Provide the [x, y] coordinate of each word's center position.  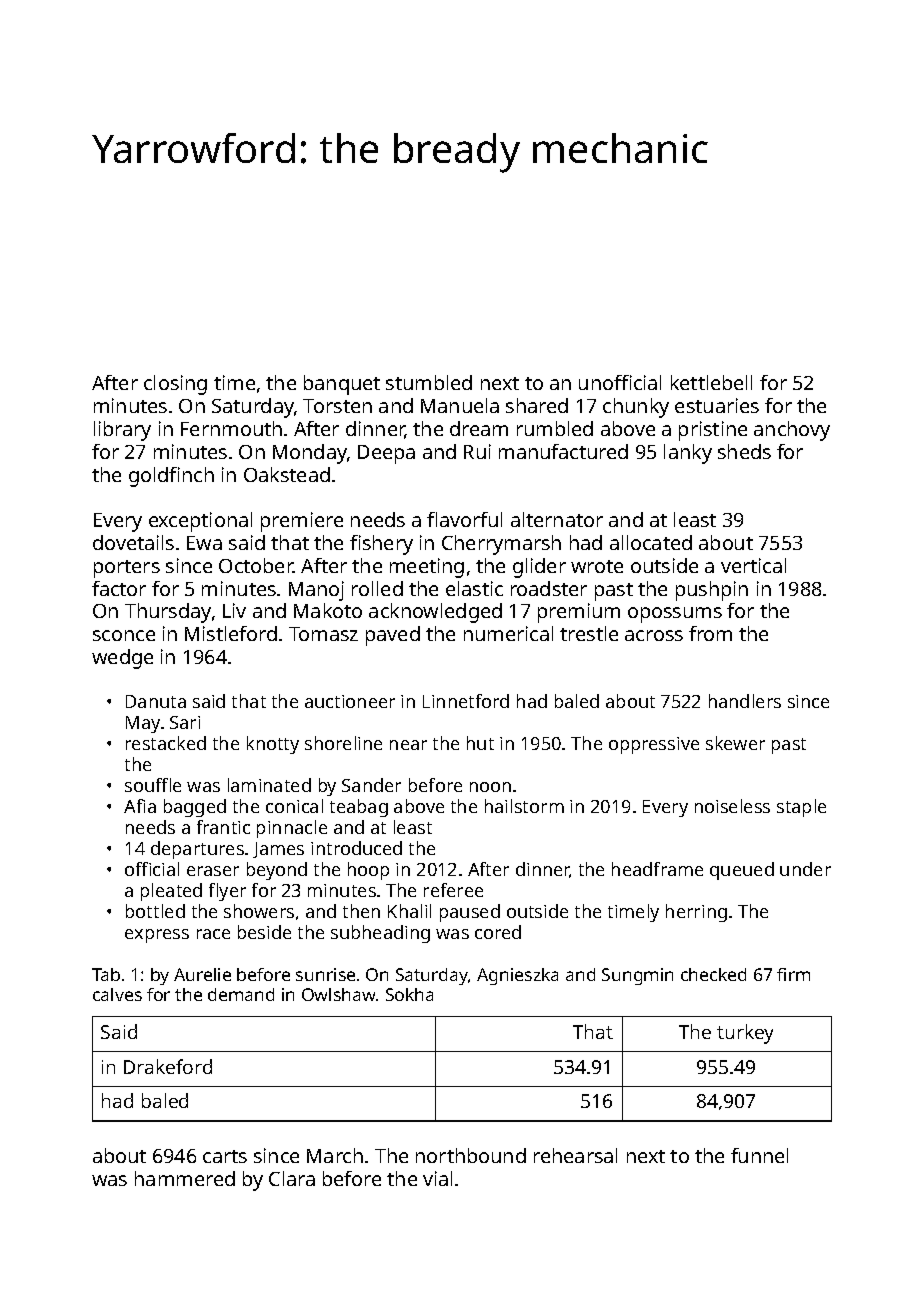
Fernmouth [231, 428]
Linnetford [466, 701]
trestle [589, 633]
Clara [292, 1178]
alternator [557, 519]
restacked [166, 743]
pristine [713, 431]
